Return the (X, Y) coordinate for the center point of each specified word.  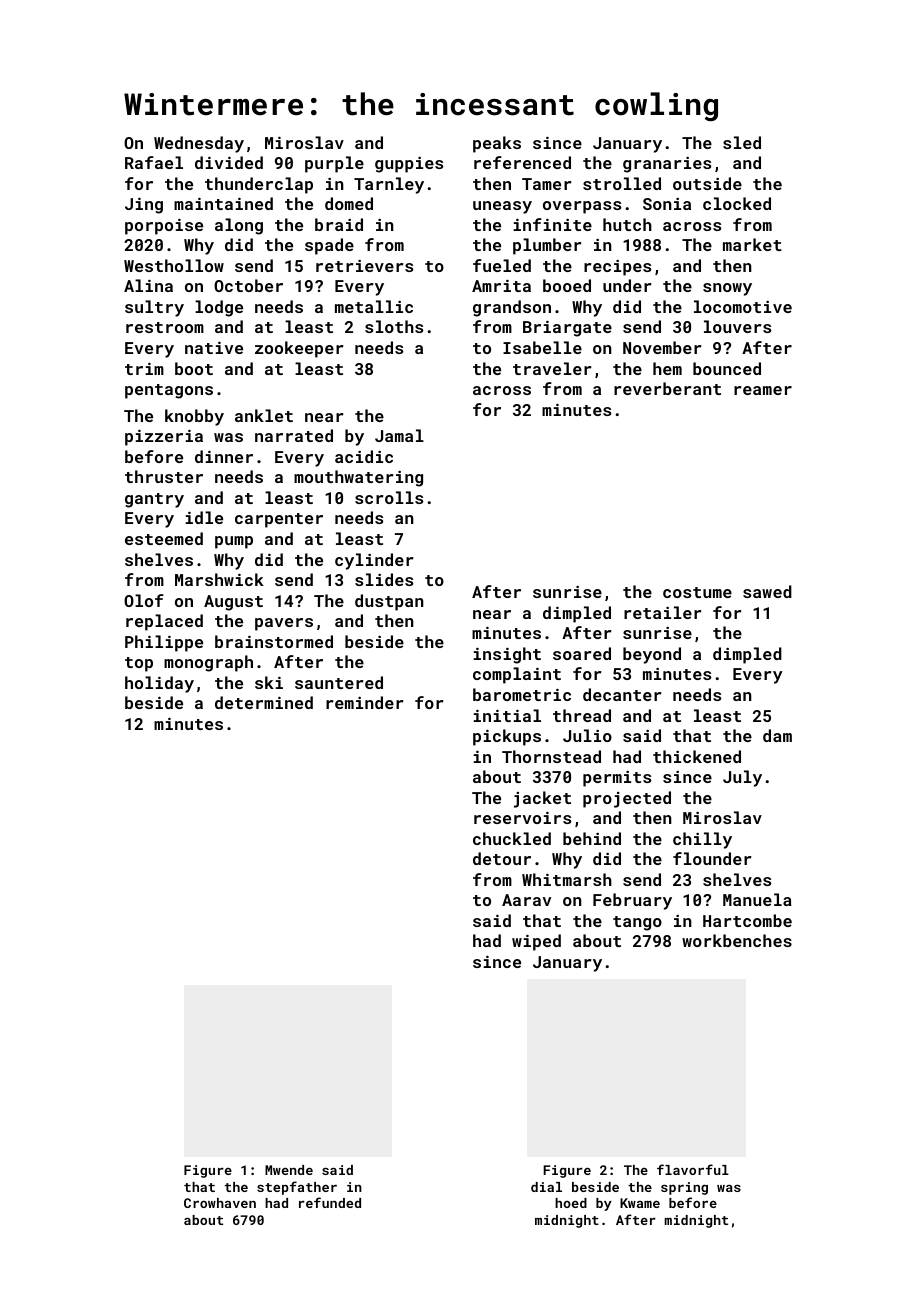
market (752, 244)
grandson (512, 308)
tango (637, 923)
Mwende (289, 1170)
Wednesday (199, 144)
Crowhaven (220, 1203)
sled (742, 142)
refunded (330, 1202)
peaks (497, 144)
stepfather (297, 1188)
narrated (294, 435)
